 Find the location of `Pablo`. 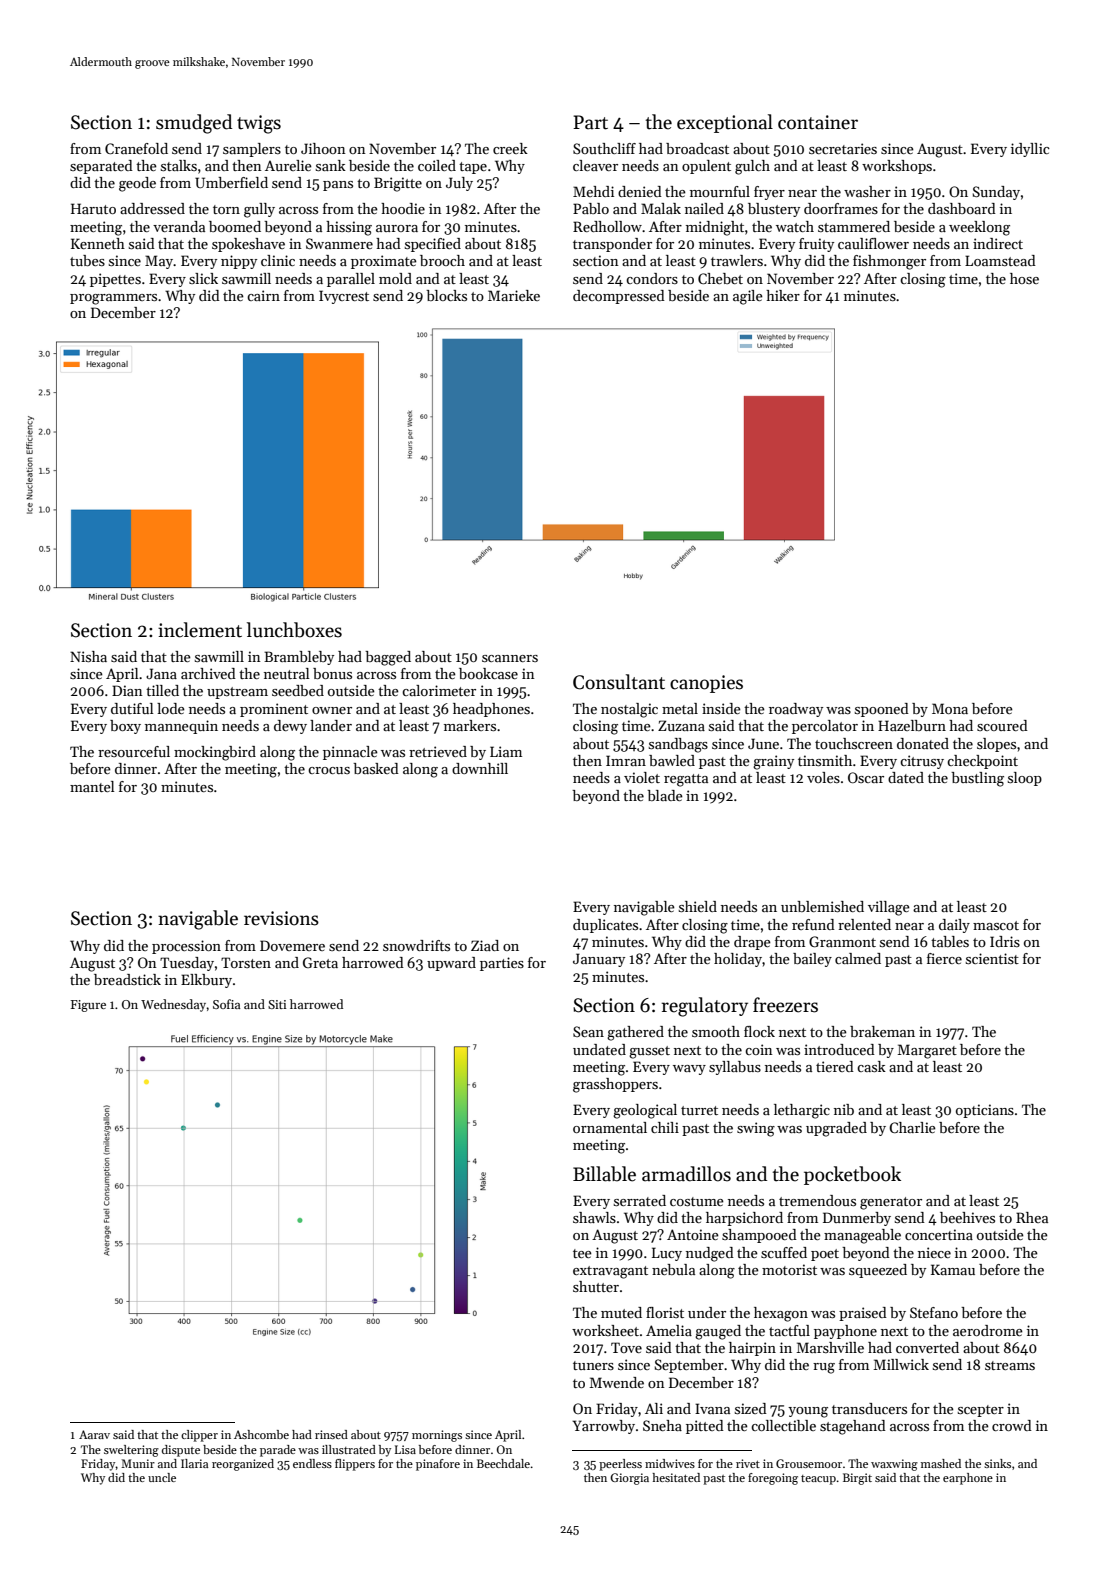

Pablo is located at coordinates (591, 208).
